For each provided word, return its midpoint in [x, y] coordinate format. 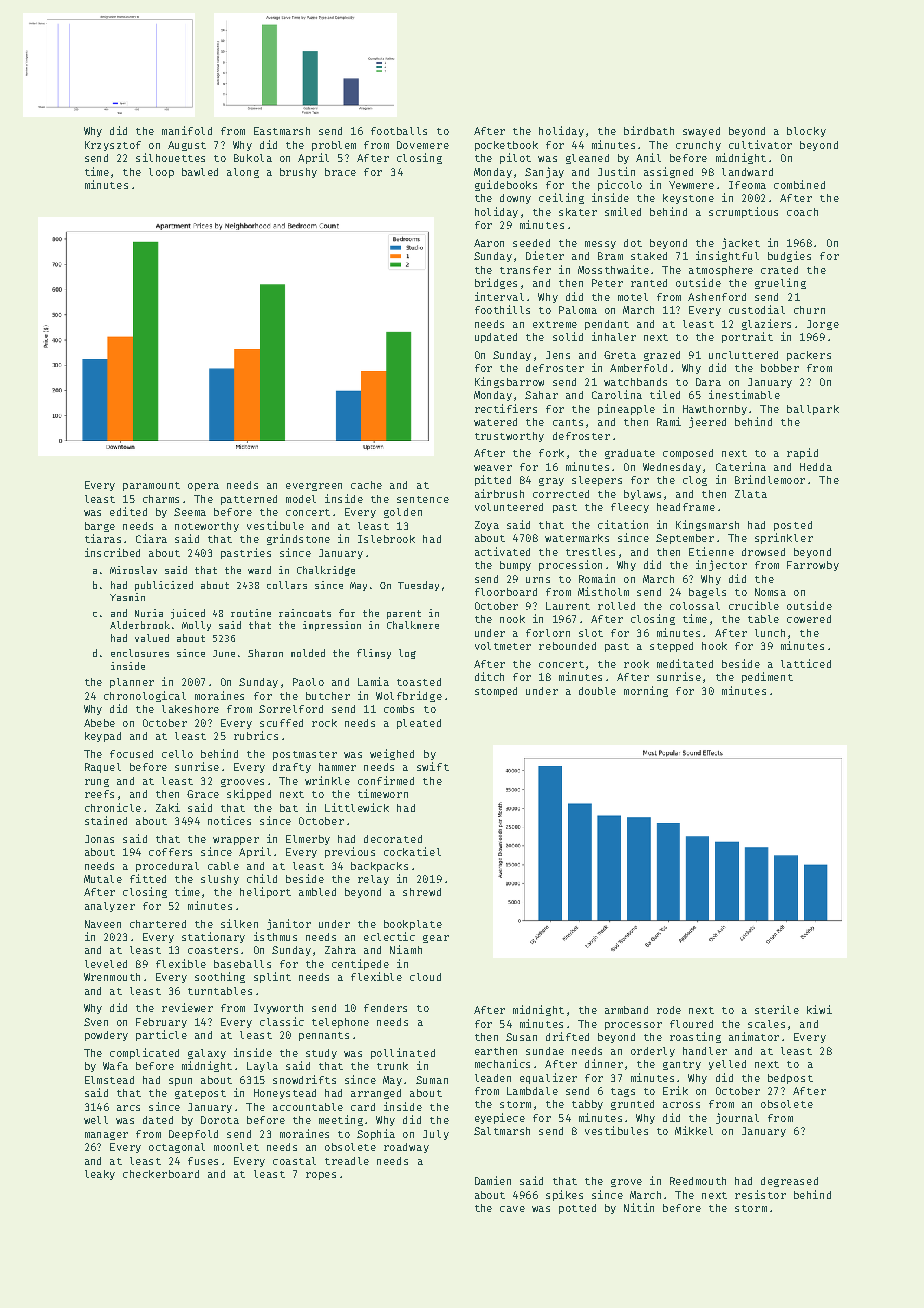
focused [131, 754]
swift [433, 766]
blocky [806, 132]
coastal [294, 1161]
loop [161, 173]
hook [714, 646]
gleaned [587, 159]
